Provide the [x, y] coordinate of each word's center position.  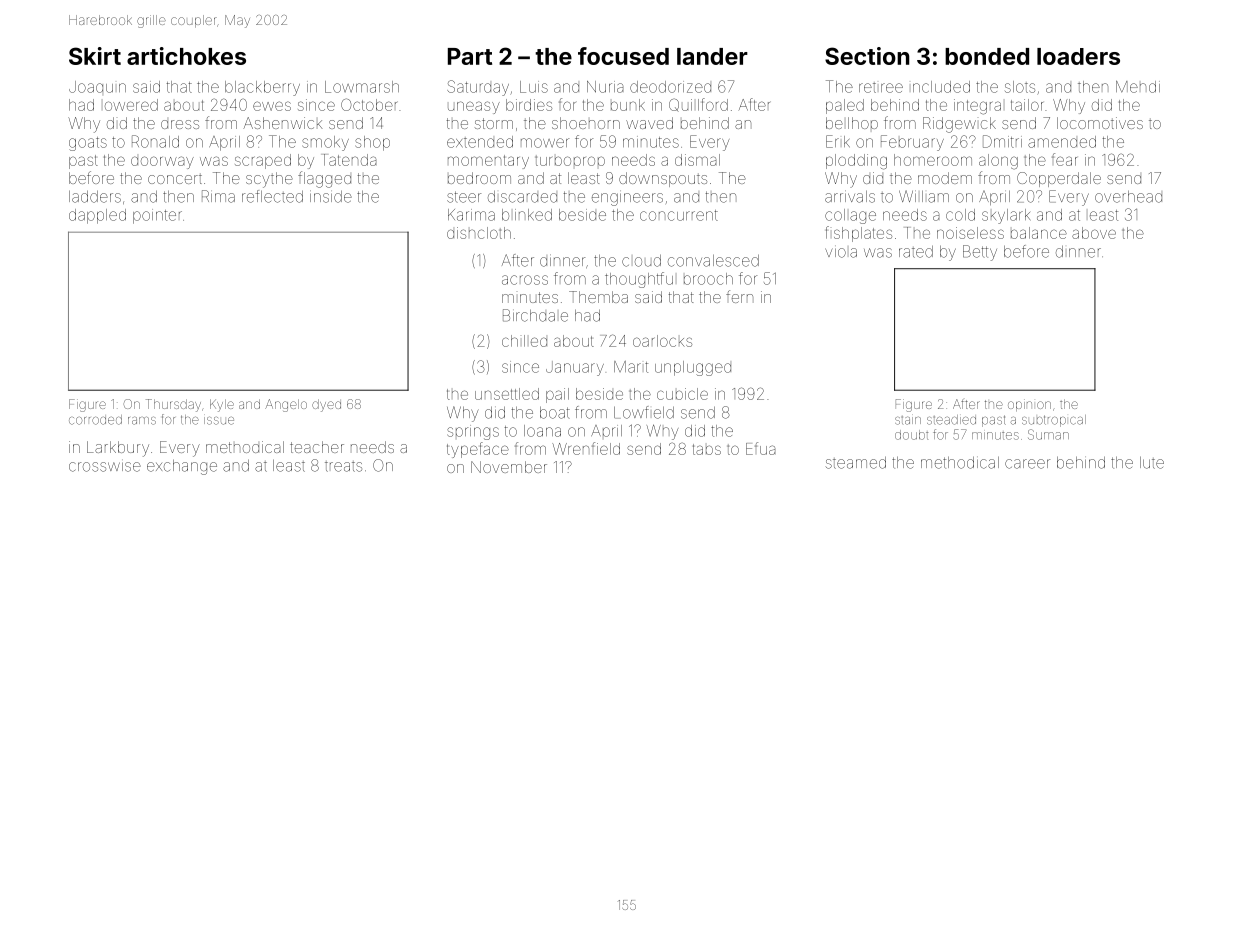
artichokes [186, 56]
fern [739, 296]
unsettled [507, 394]
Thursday [173, 405]
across [525, 280]
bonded [987, 56]
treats [343, 466]
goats [88, 144]
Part [470, 56]
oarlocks [662, 341]
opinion [1029, 405]
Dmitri [1002, 141]
